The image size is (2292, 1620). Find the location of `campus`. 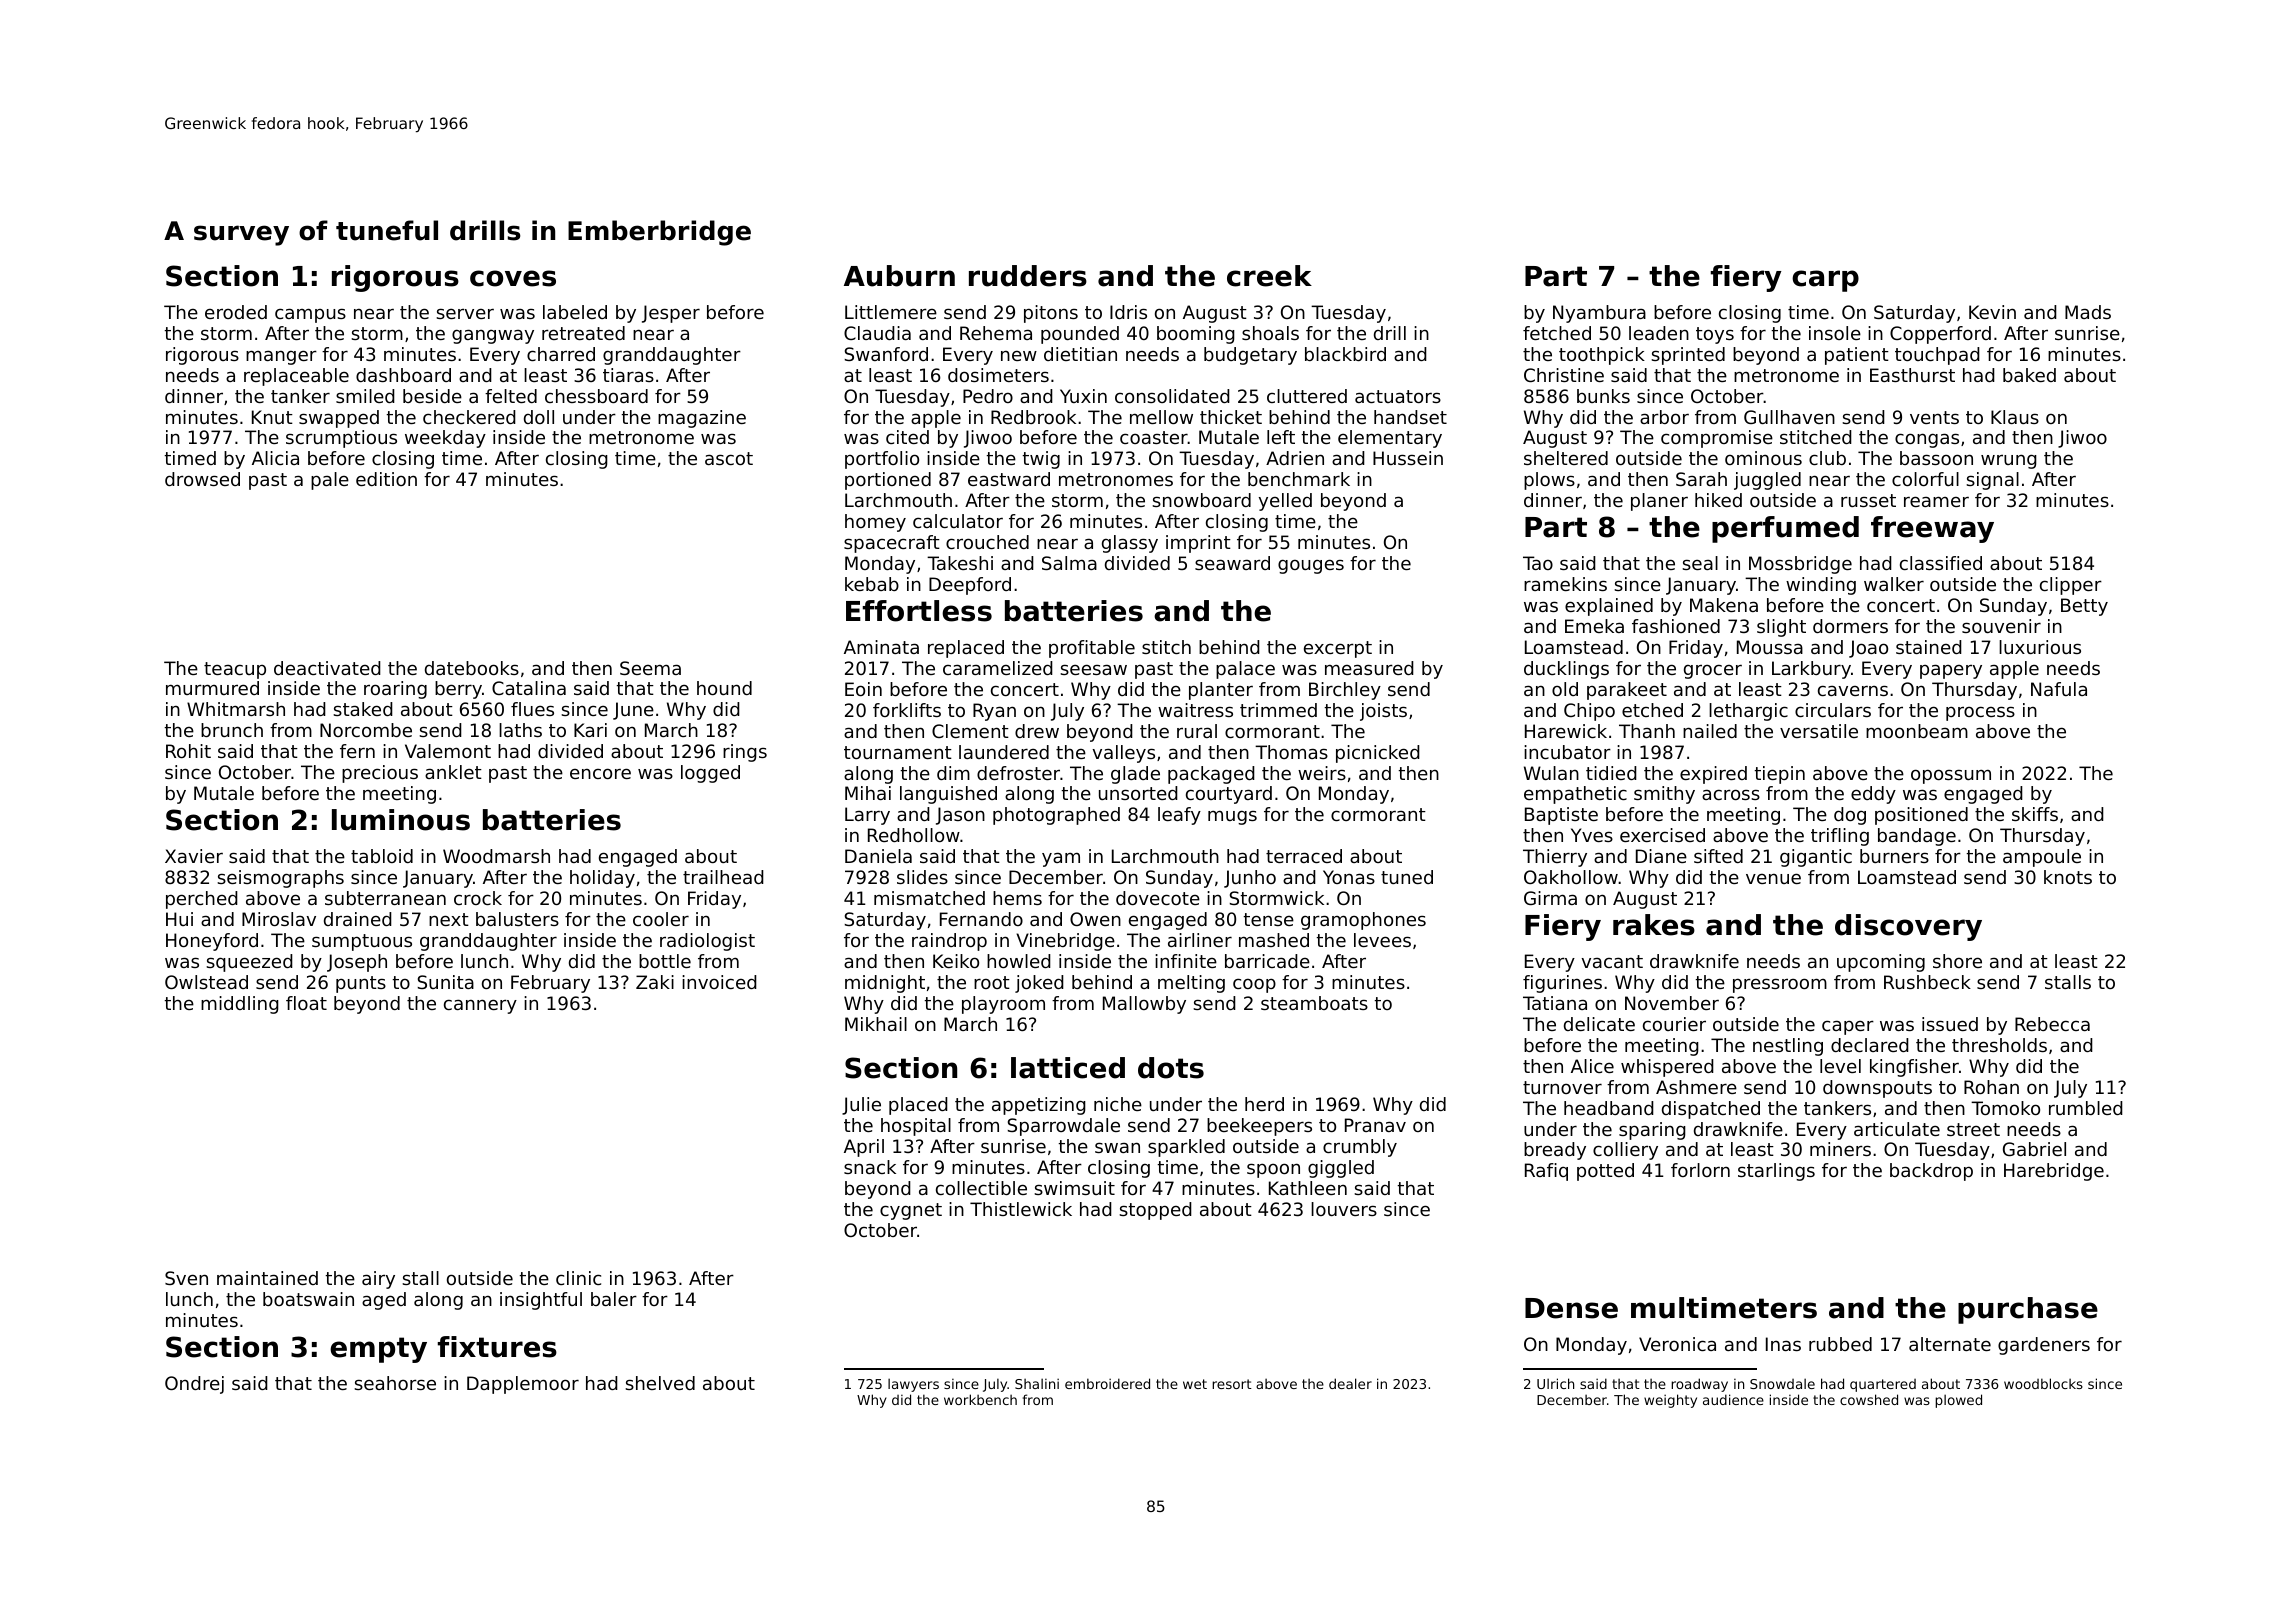

campus is located at coordinates (310, 315).
